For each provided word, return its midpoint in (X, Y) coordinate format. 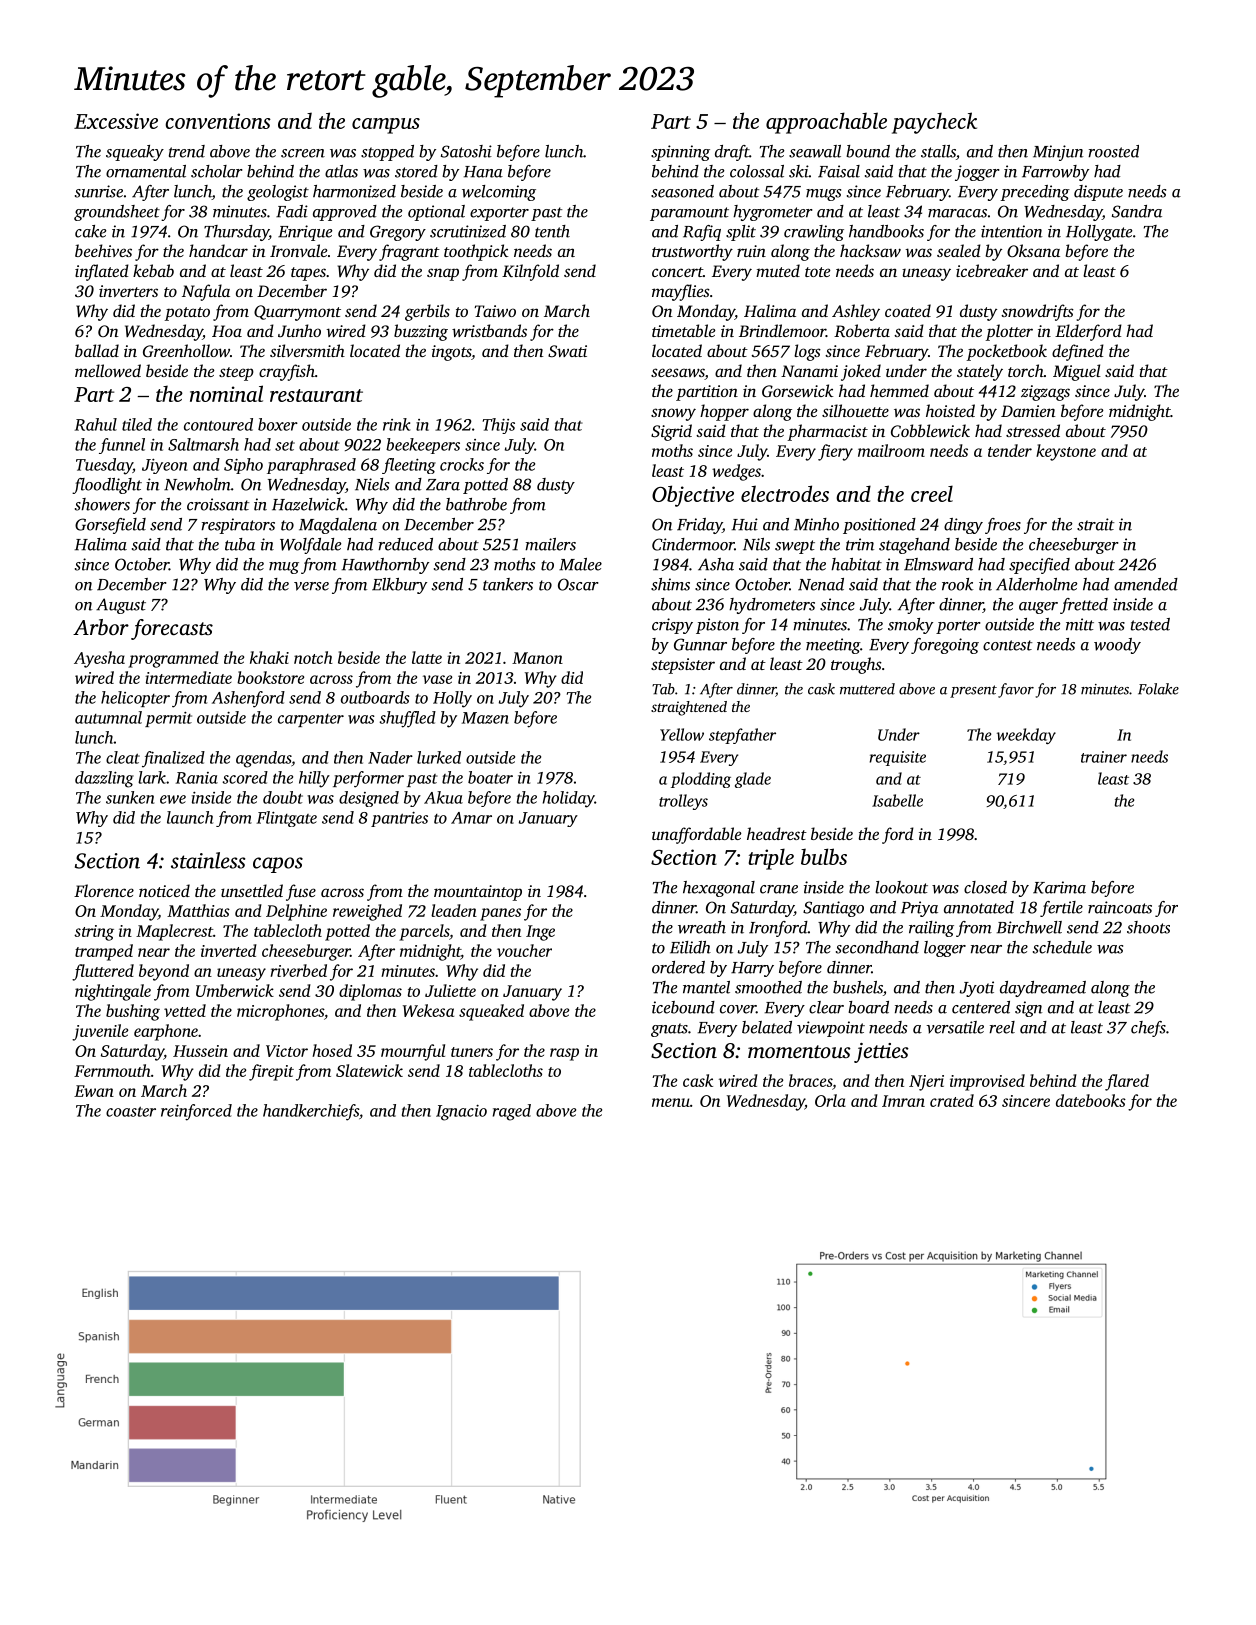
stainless (208, 860)
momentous (799, 1051)
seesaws (678, 374)
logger (945, 949)
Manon (537, 658)
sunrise (99, 191)
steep (236, 374)
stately (980, 372)
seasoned (682, 191)
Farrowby (1055, 173)
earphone (166, 1032)
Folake (1158, 689)
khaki (269, 657)
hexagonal (719, 889)
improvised (987, 1082)
